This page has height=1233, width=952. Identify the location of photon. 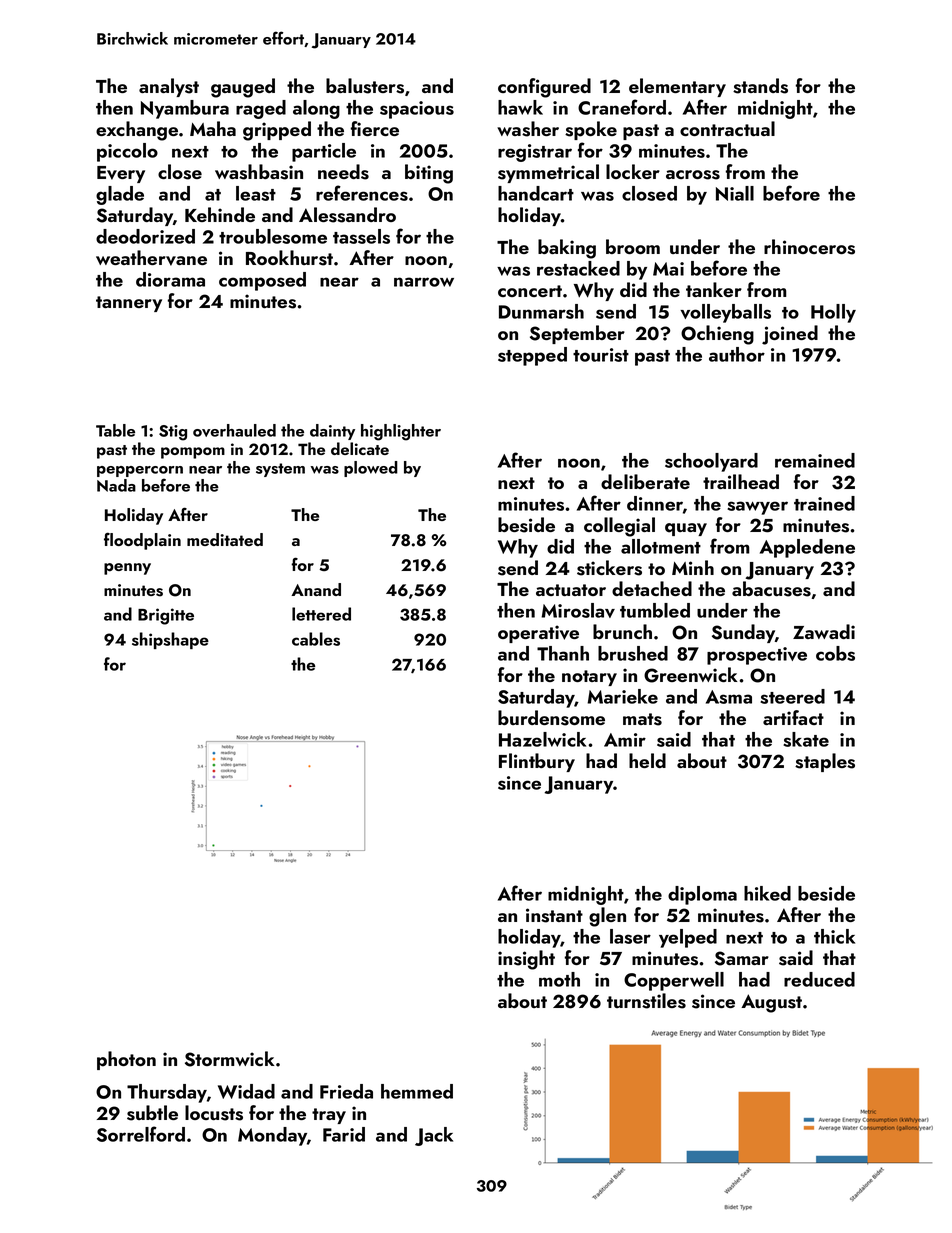
(126, 1060).
